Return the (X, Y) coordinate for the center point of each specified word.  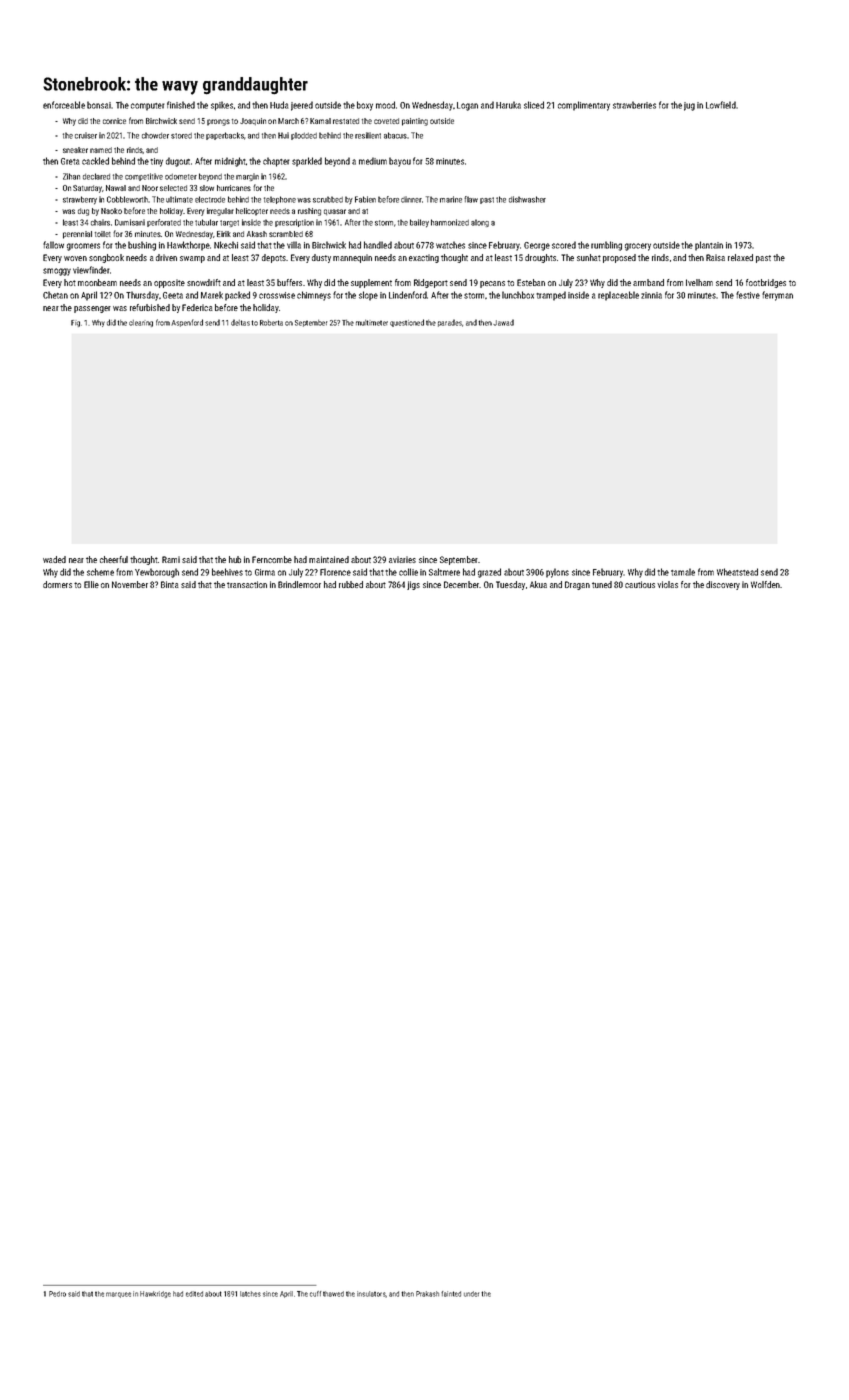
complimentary (584, 106)
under (471, 1294)
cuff (315, 1294)
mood (385, 105)
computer (148, 107)
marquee (118, 1295)
